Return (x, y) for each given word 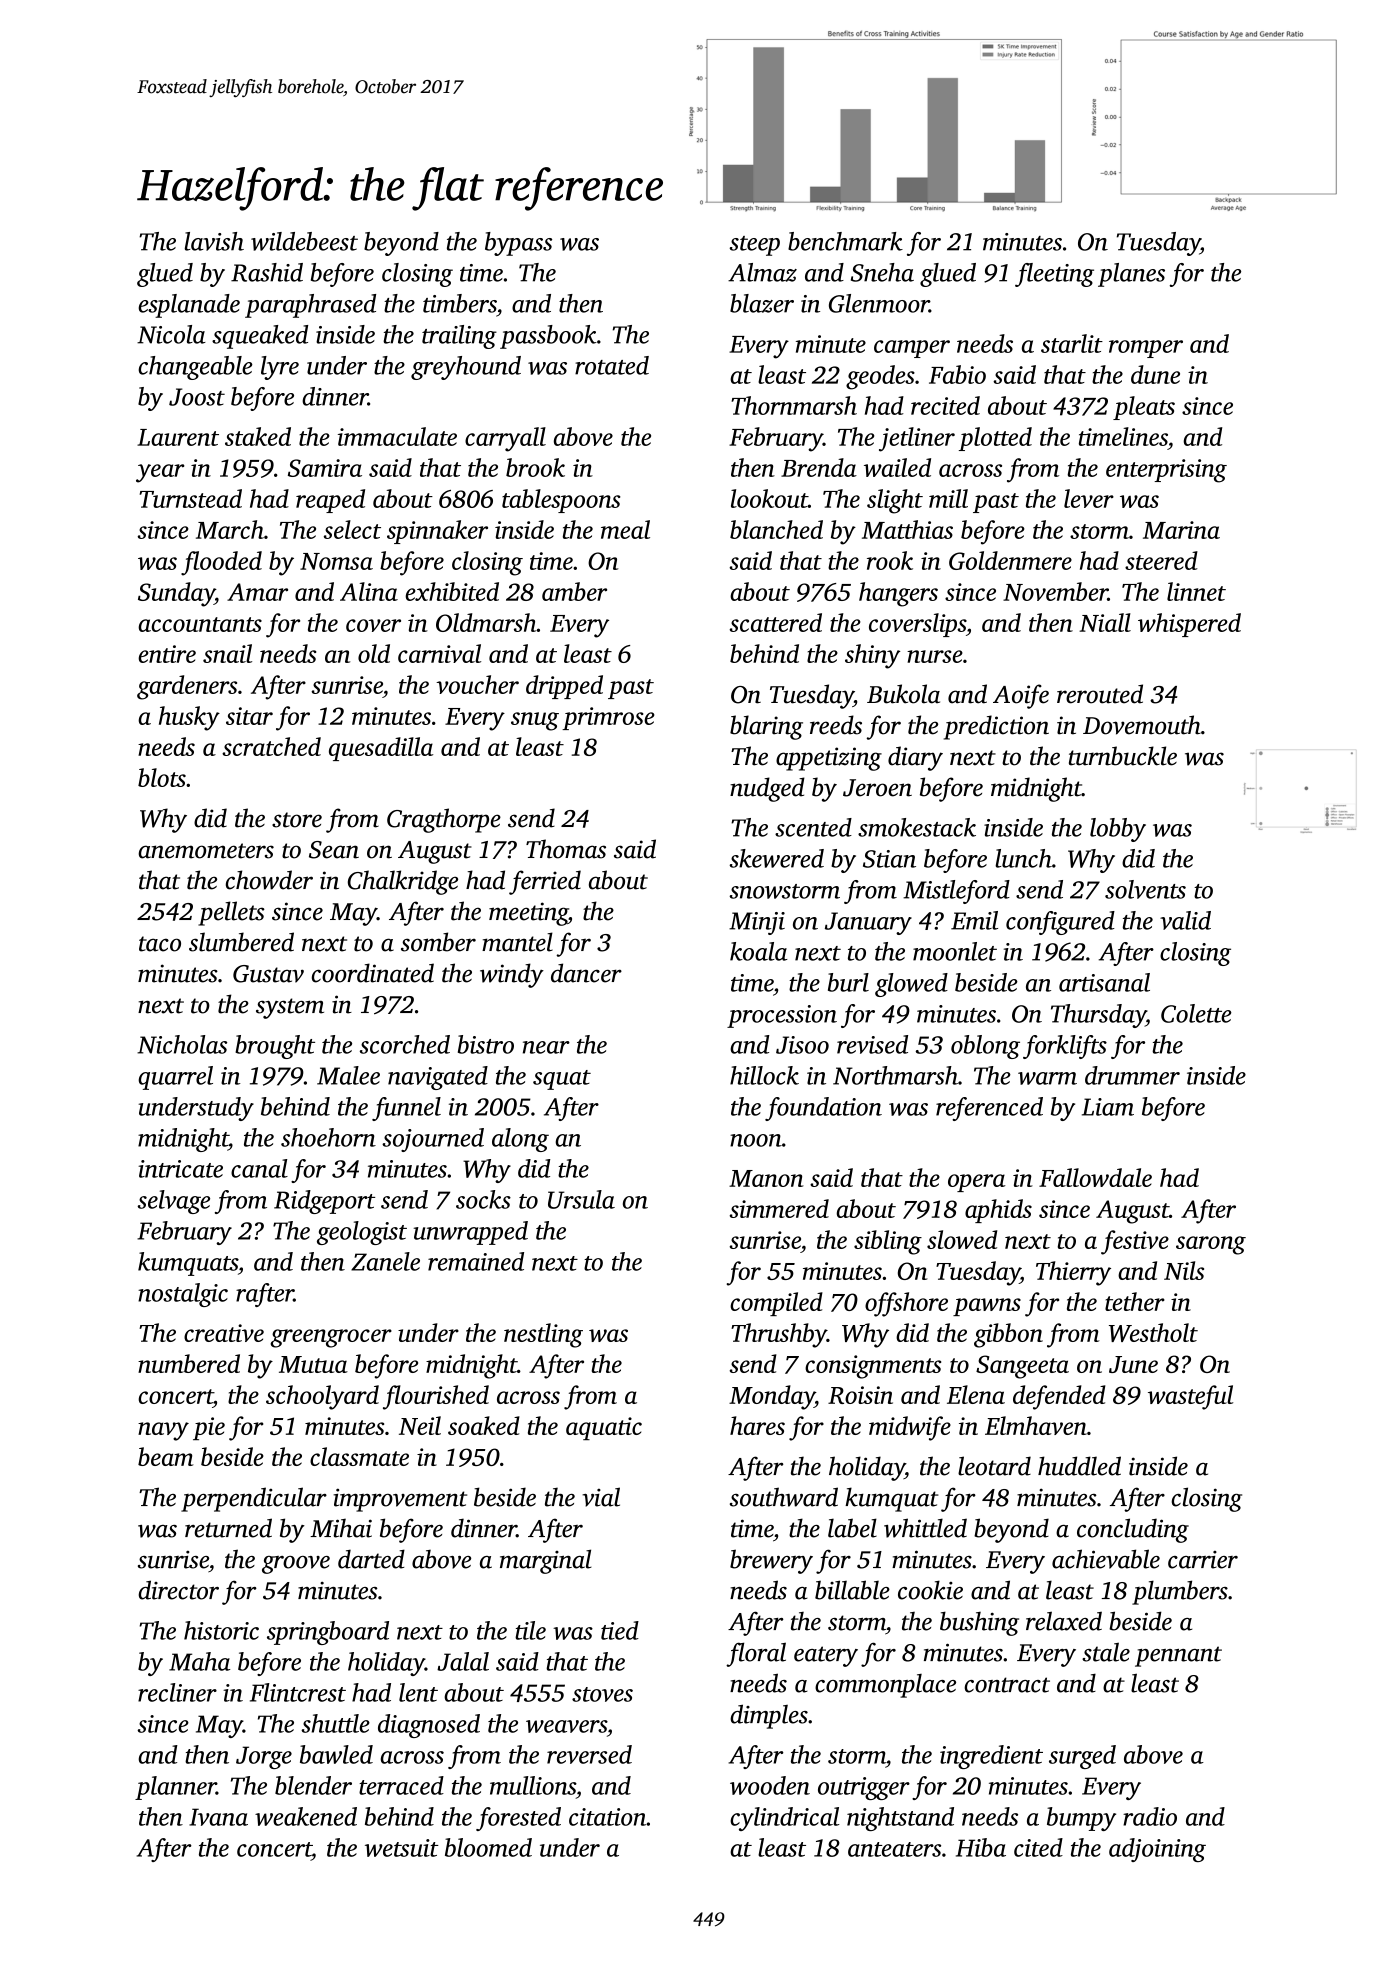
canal (259, 1168)
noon (756, 1140)
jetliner (917, 439)
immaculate (397, 436)
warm (1047, 1078)
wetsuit (402, 1848)
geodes (880, 377)
